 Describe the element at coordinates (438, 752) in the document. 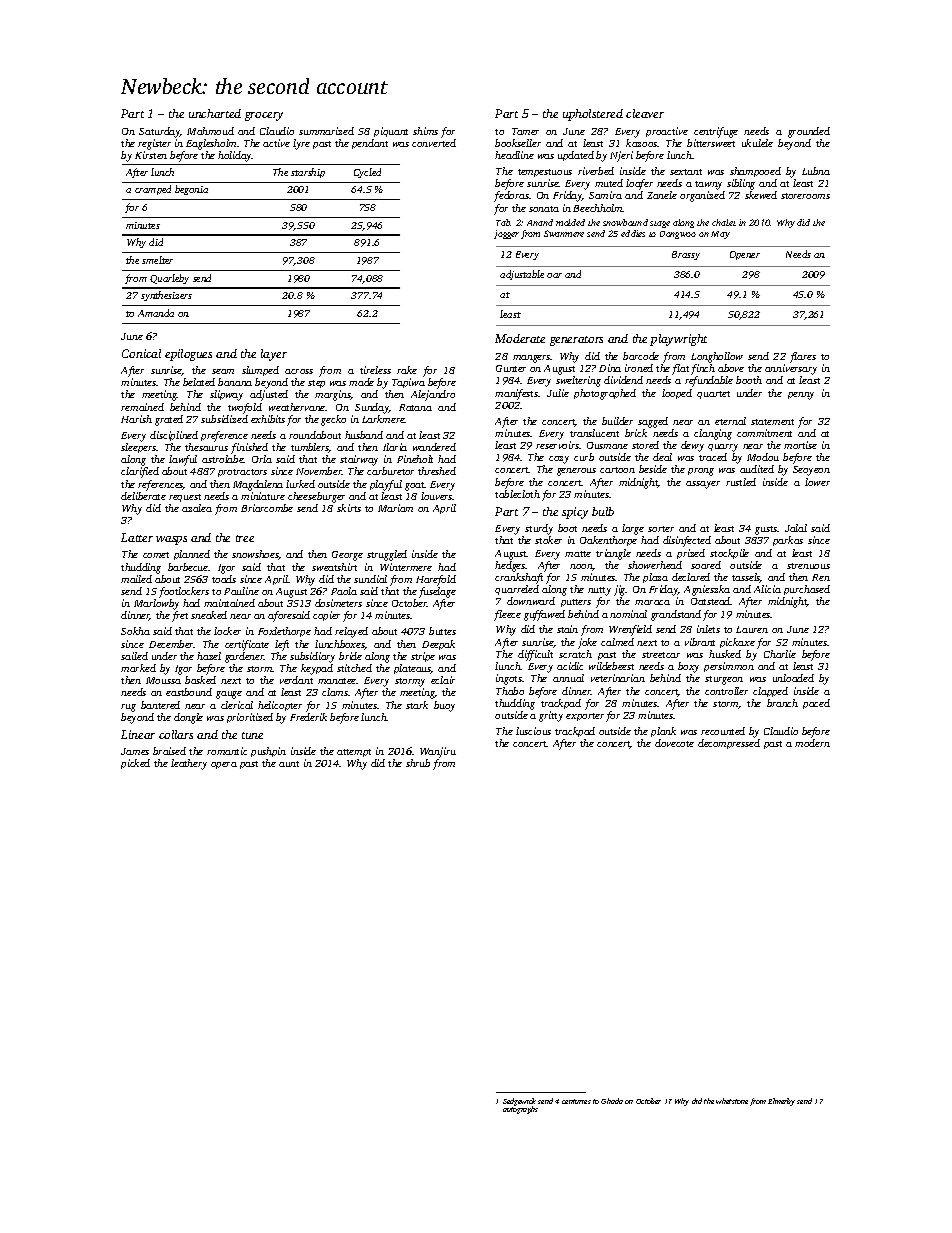

I see `Wanjiru` at that location.
